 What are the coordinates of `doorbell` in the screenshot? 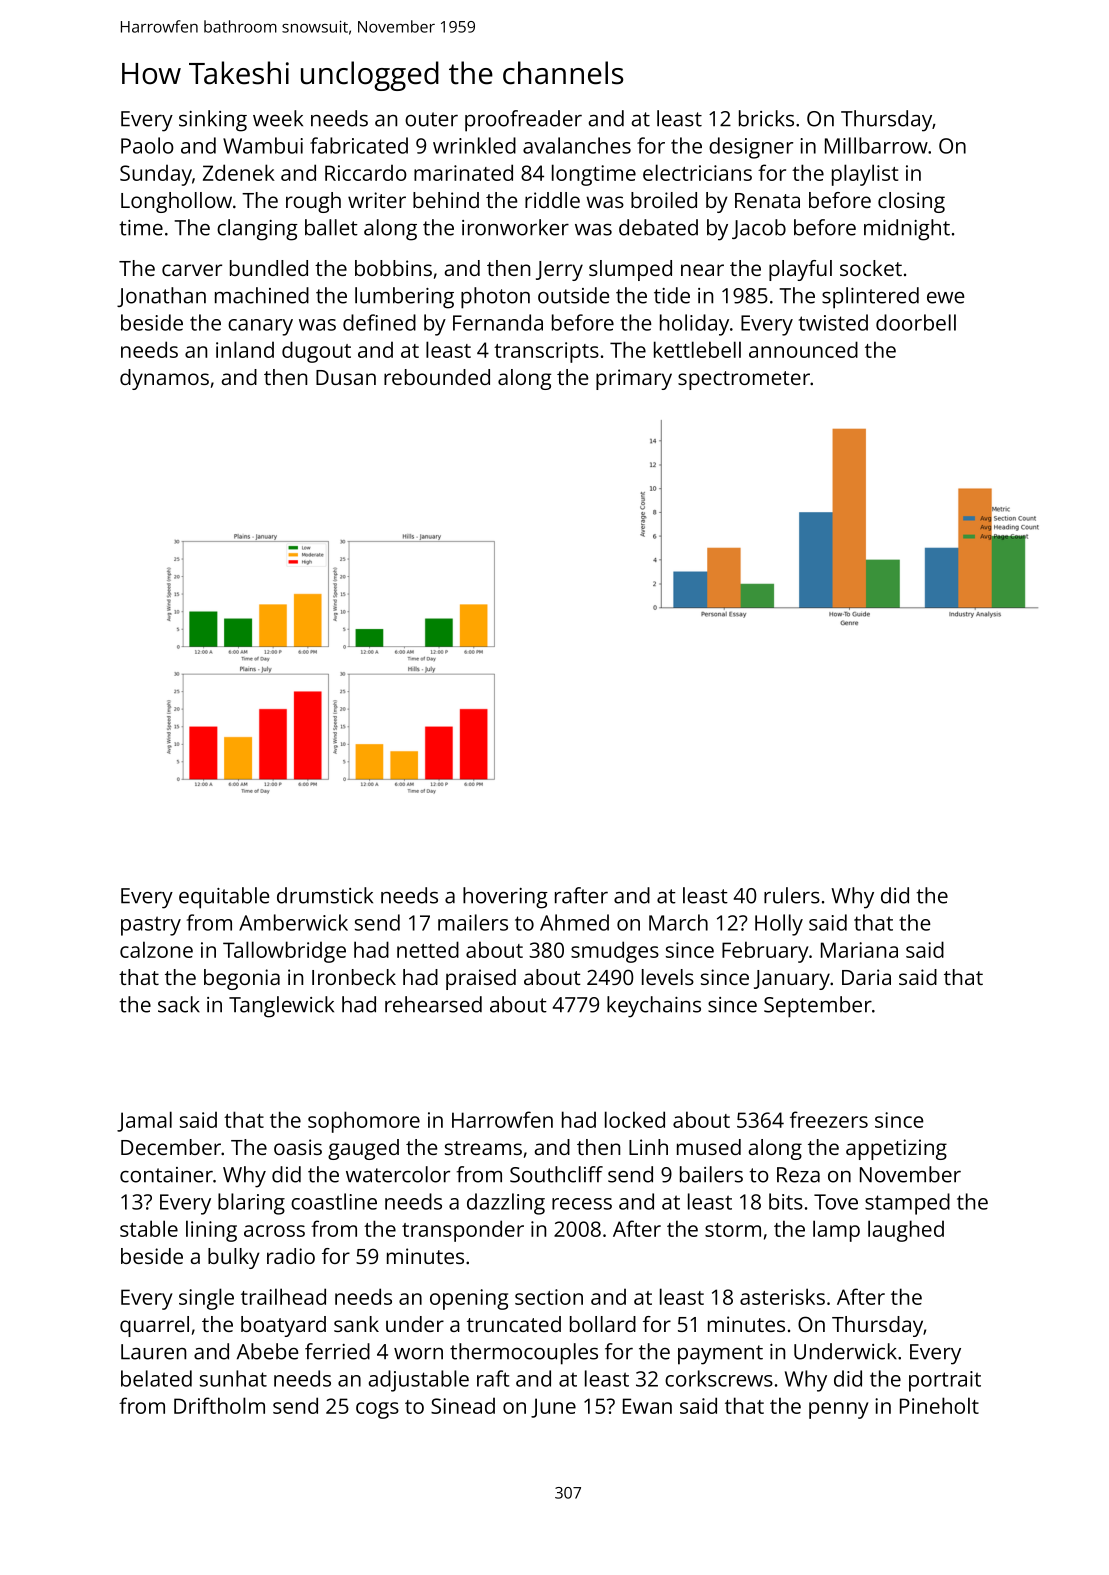 It's located at (916, 322).
